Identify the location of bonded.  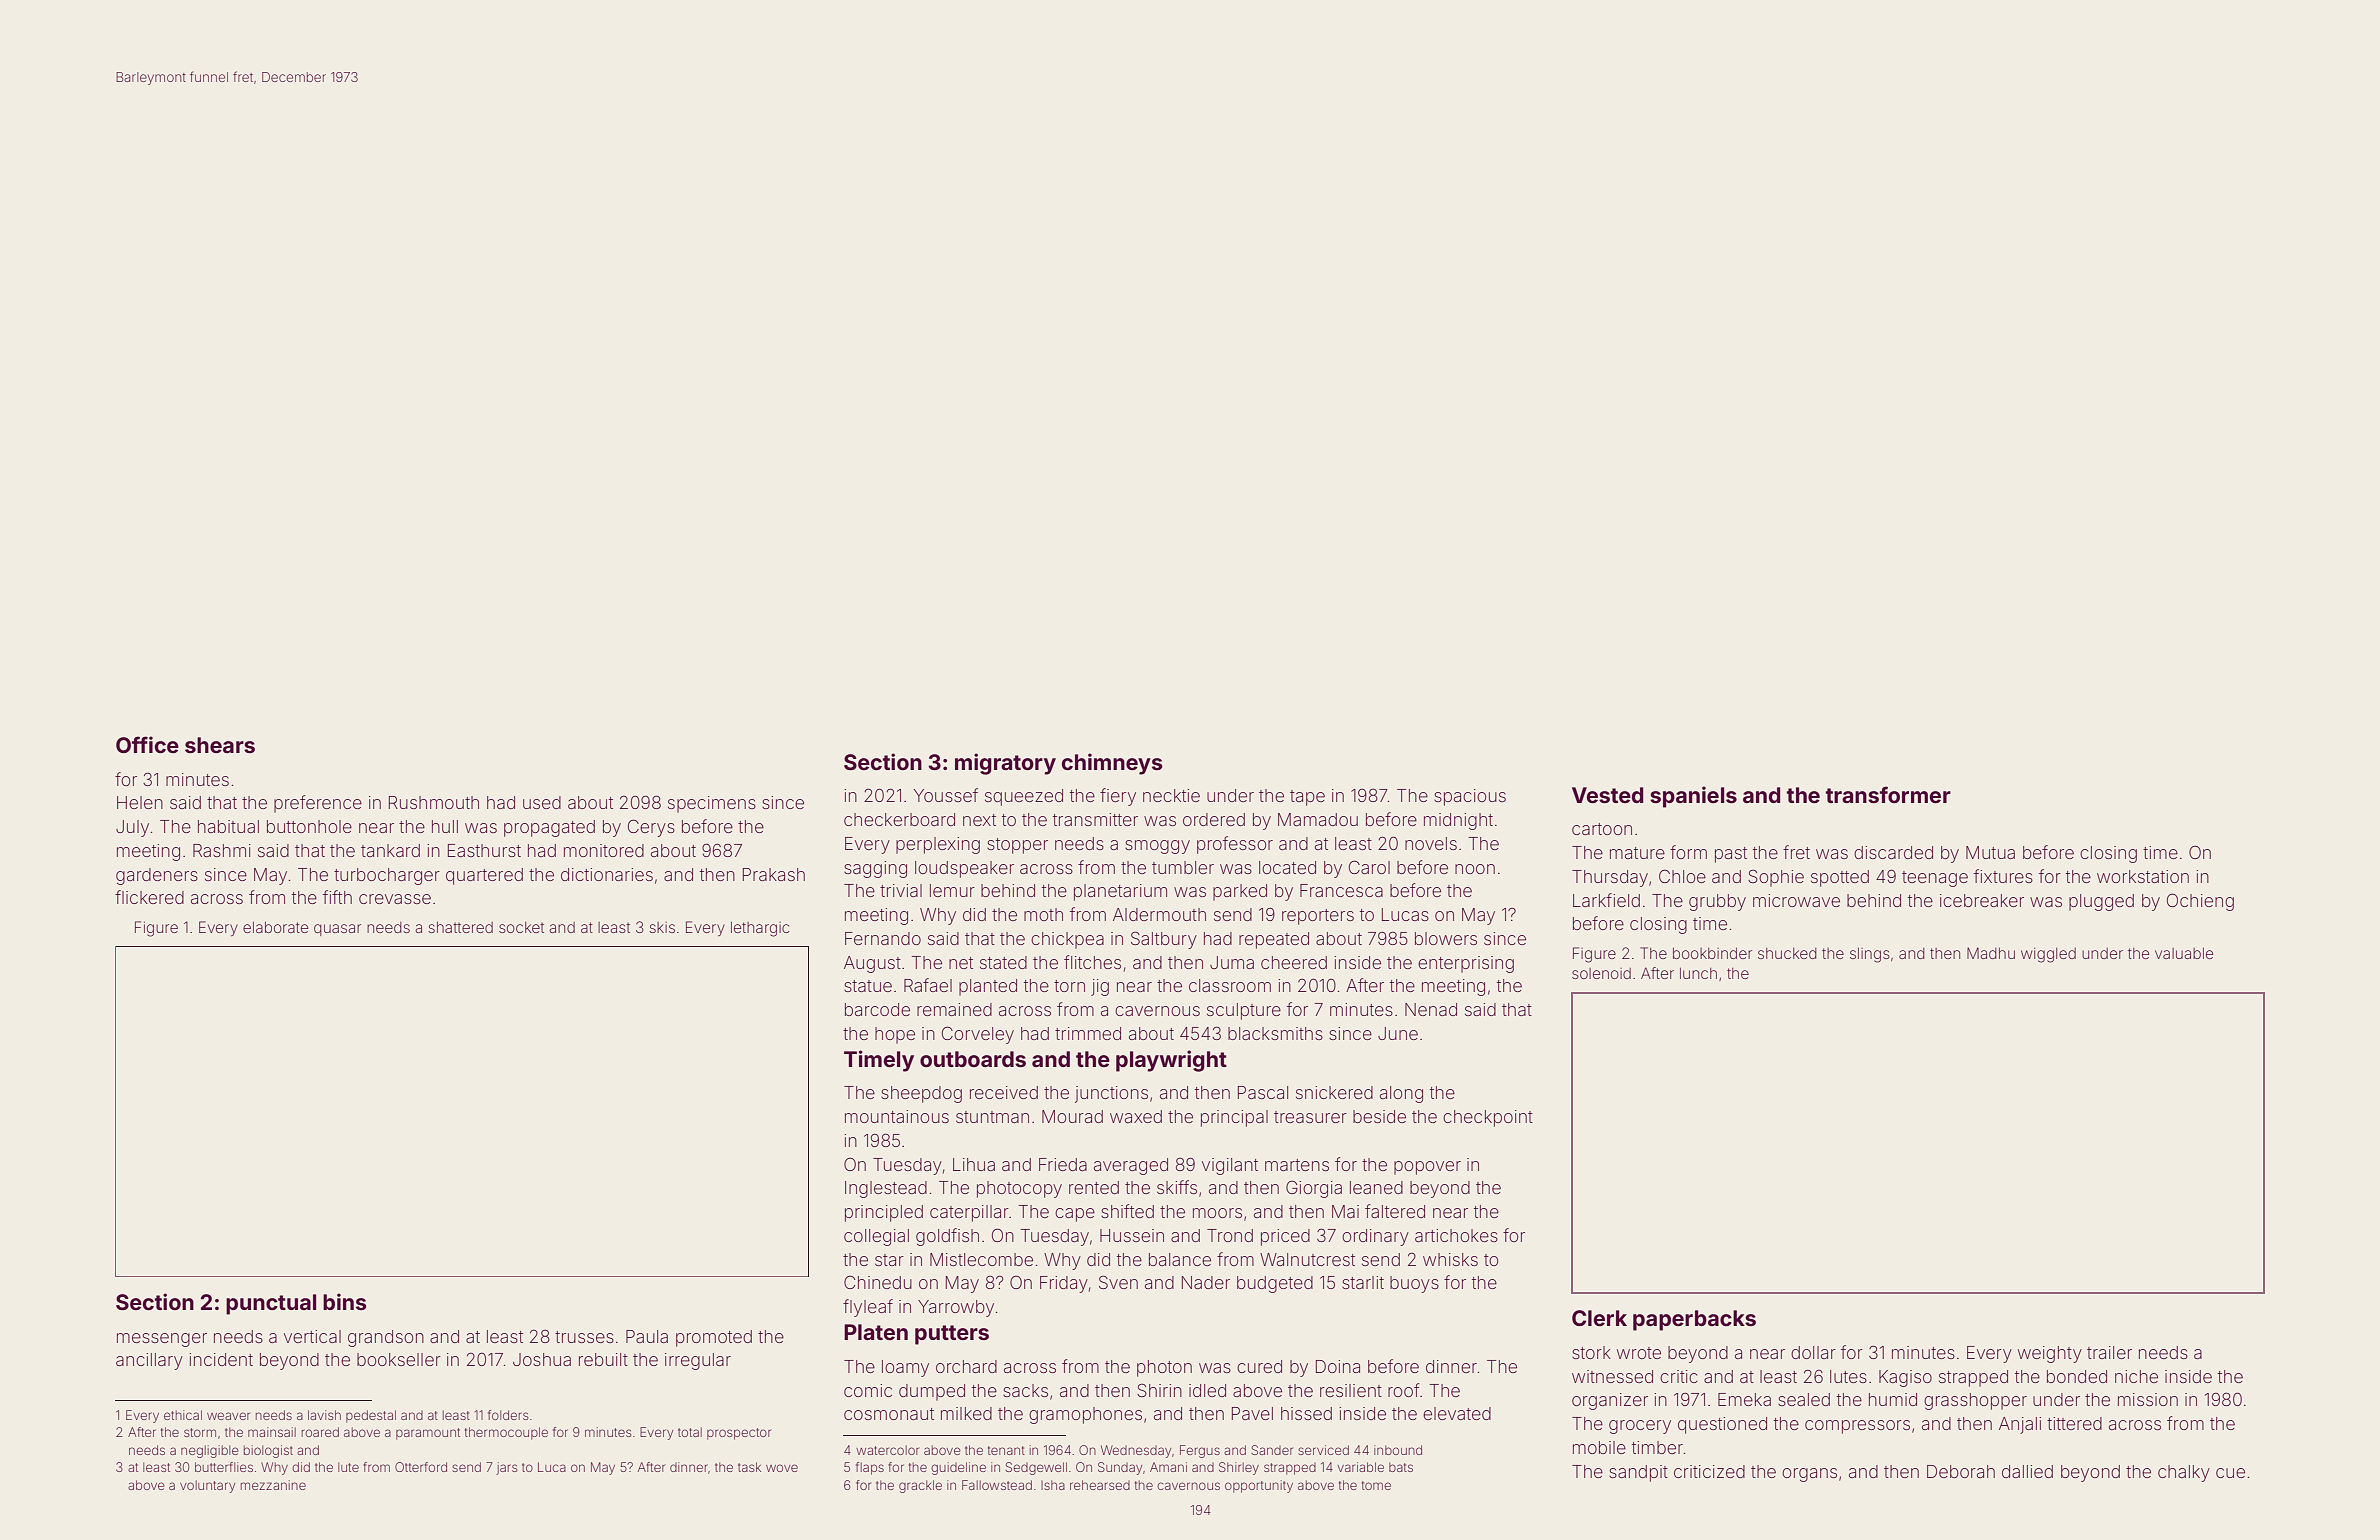
(2077, 1376).
